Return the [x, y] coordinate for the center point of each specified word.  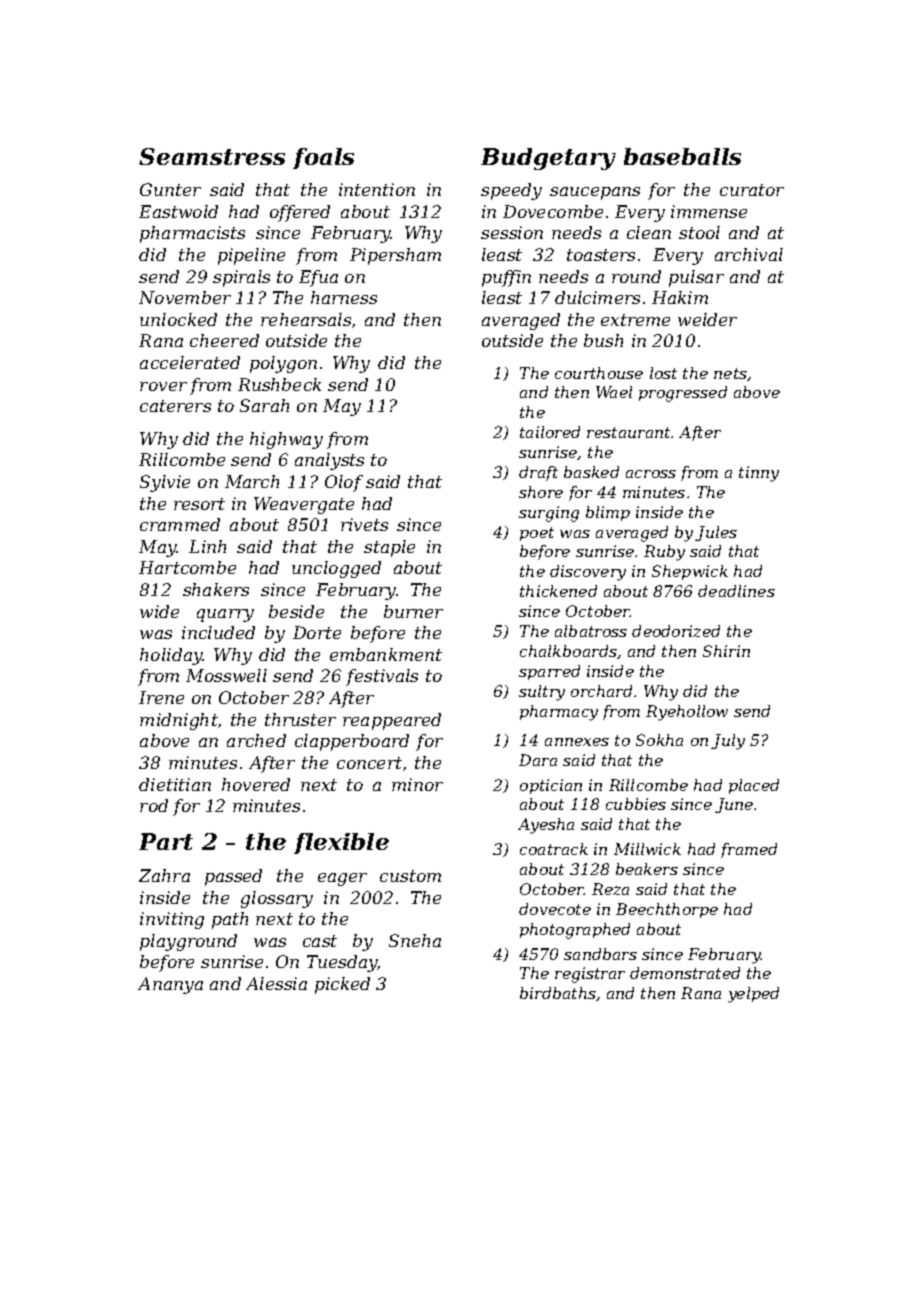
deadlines [736, 591]
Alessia [276, 983]
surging [549, 514]
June [734, 805]
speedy [511, 191]
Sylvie [165, 483]
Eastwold [178, 211]
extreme [635, 320]
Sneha [415, 940]
